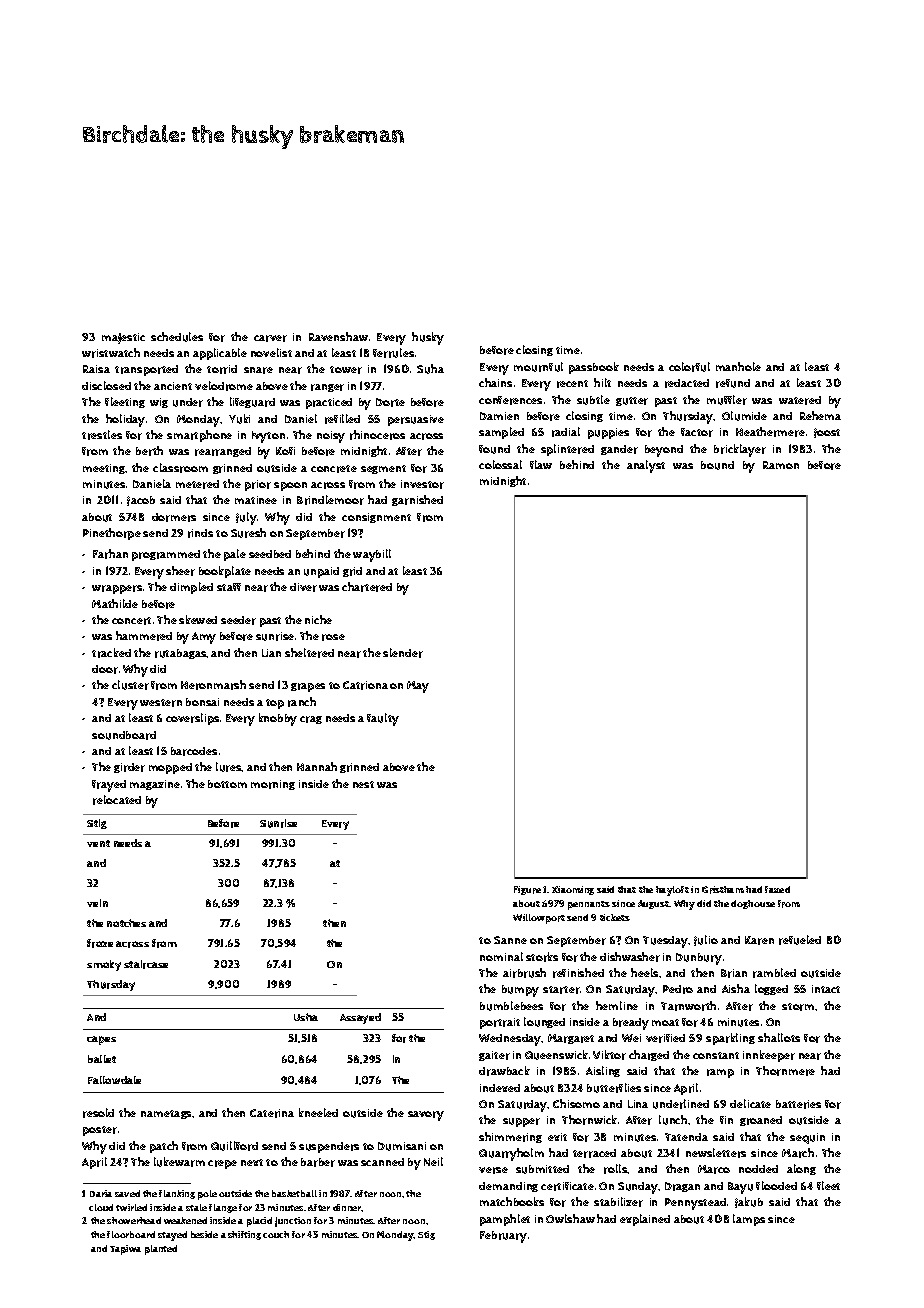 This screenshot has width=924, height=1308. I want to click on western, so click(161, 703).
